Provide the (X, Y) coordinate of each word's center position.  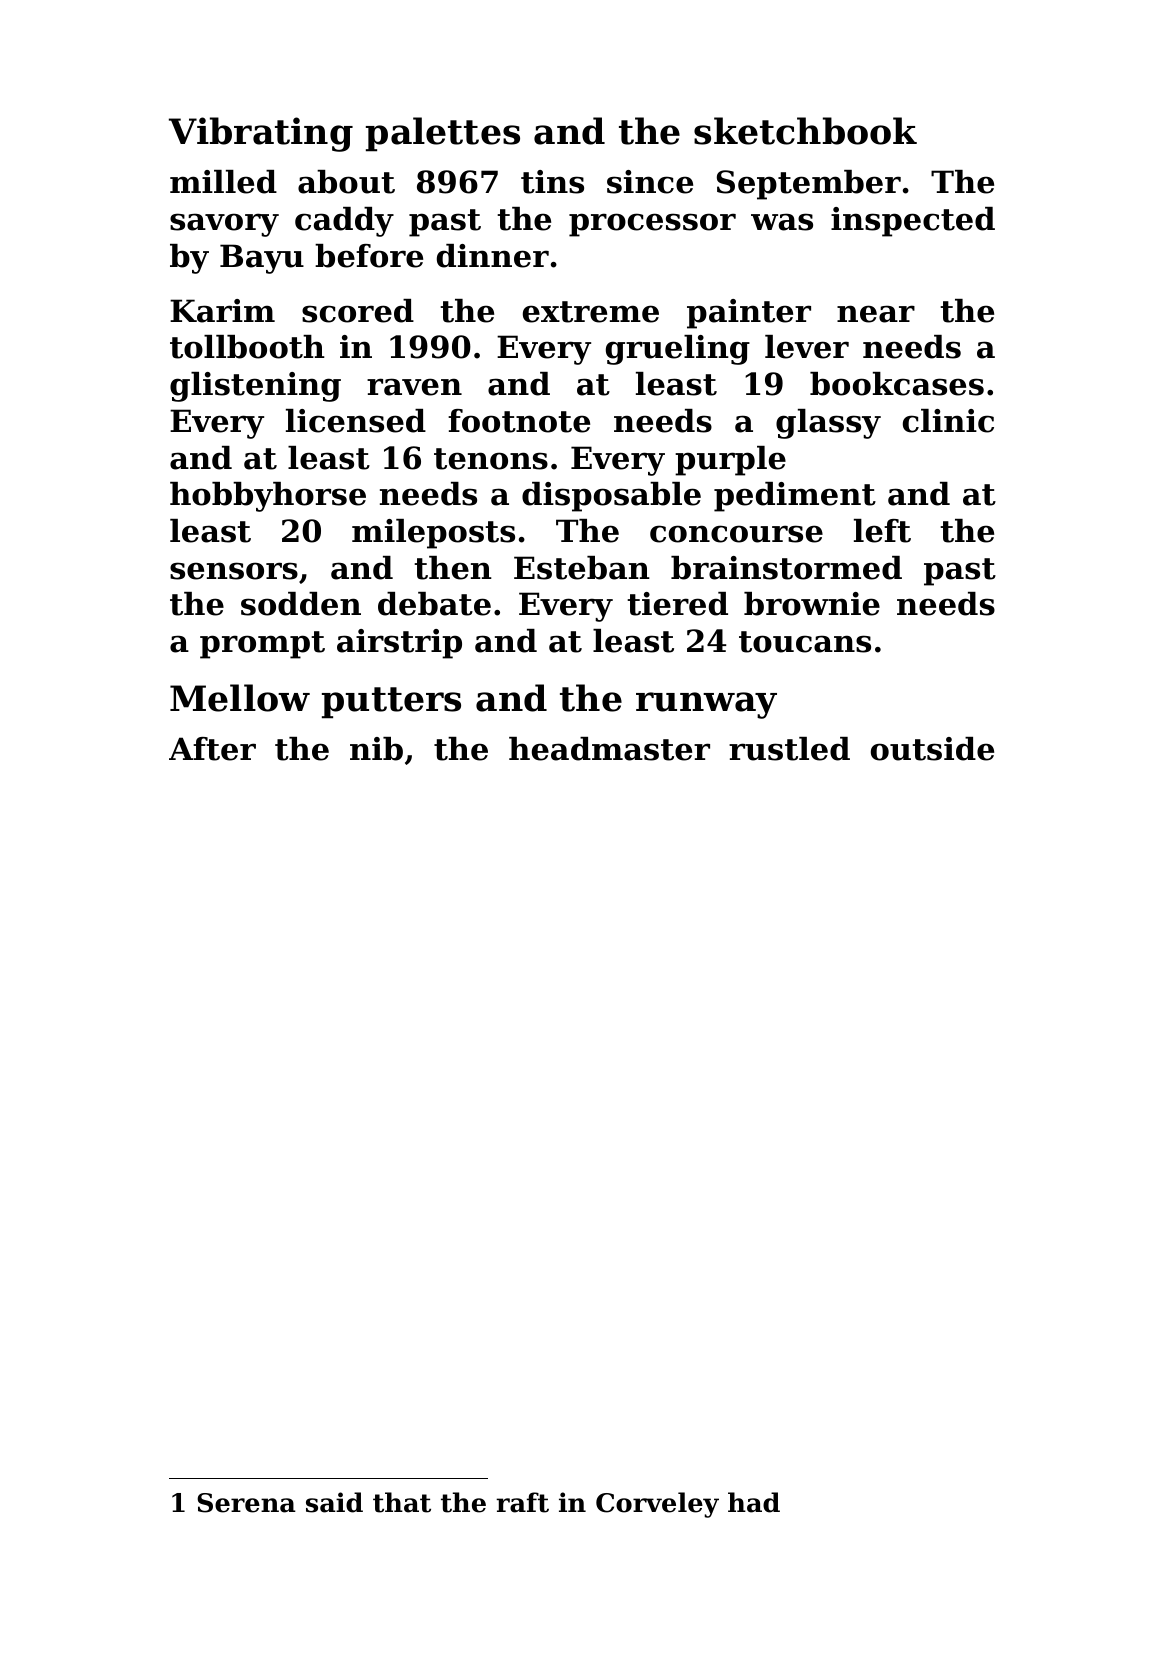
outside (932, 749)
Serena (246, 1503)
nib (376, 749)
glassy (828, 424)
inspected (913, 222)
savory (224, 225)
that (402, 1502)
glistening (255, 387)
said (334, 1502)
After (212, 749)
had (754, 1502)
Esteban (582, 568)
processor (652, 225)
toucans (805, 642)
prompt (262, 645)
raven (414, 387)
